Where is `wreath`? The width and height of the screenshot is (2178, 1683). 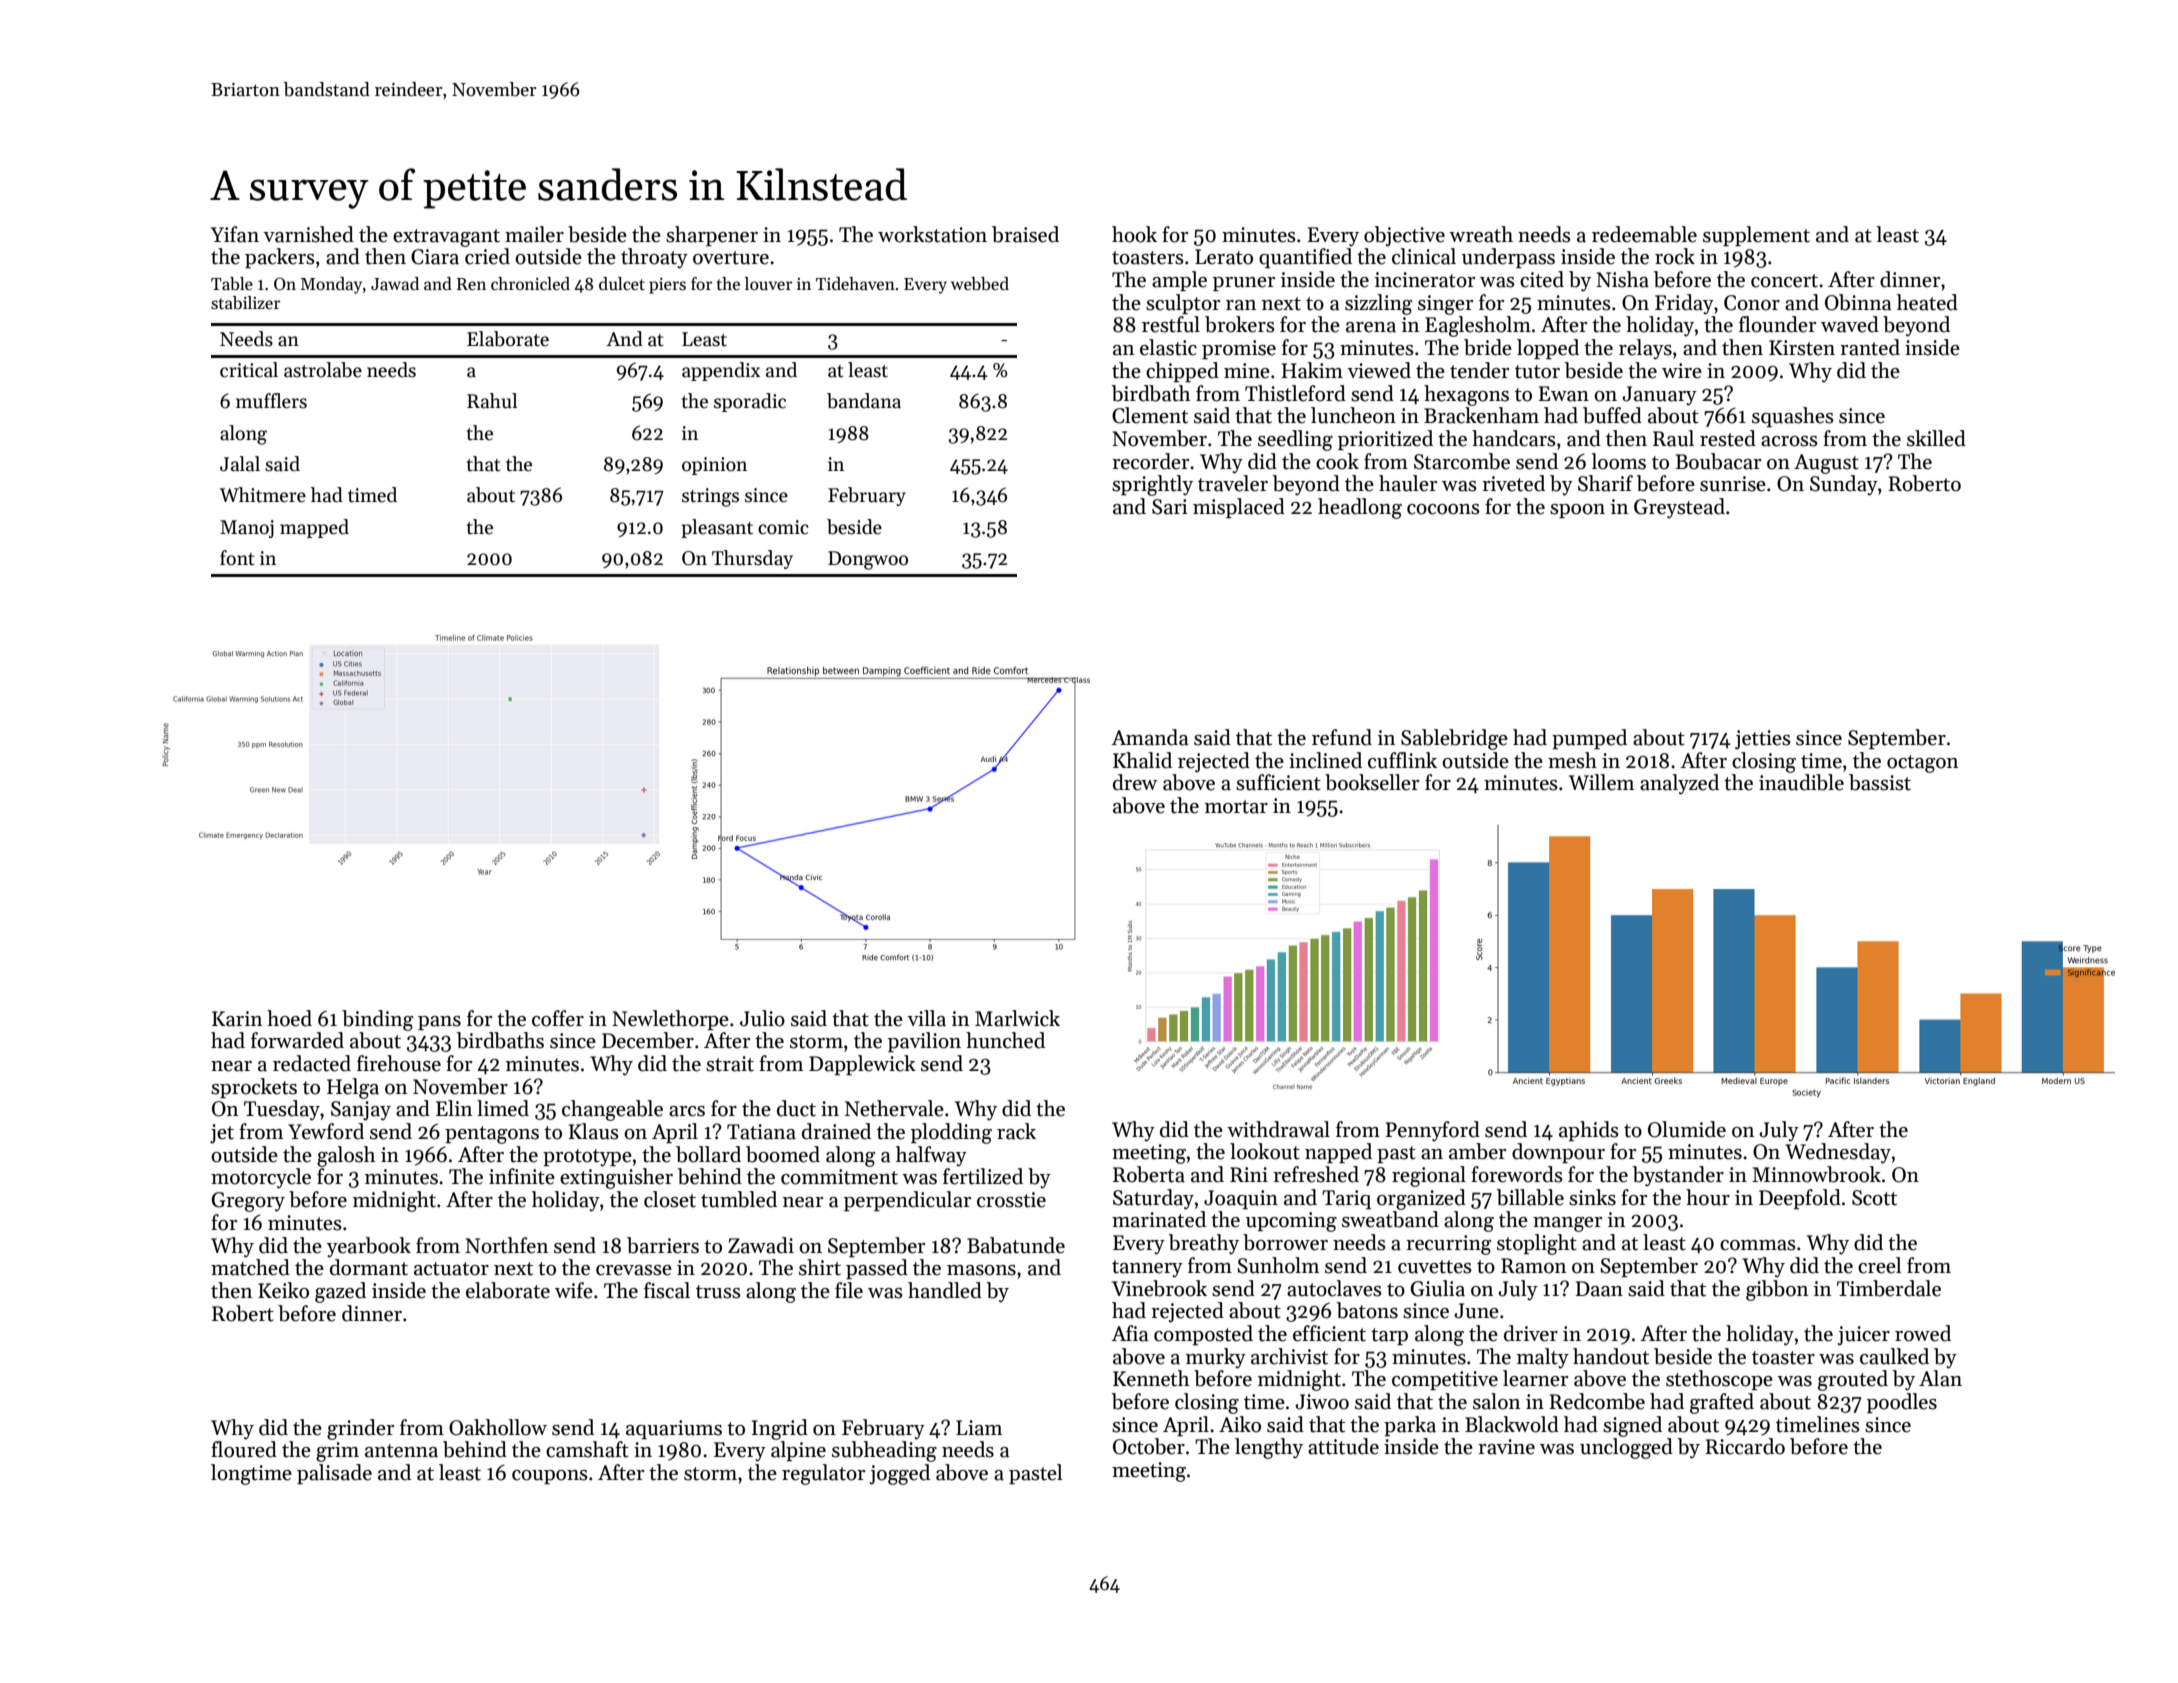 wreath is located at coordinates (1481, 234).
